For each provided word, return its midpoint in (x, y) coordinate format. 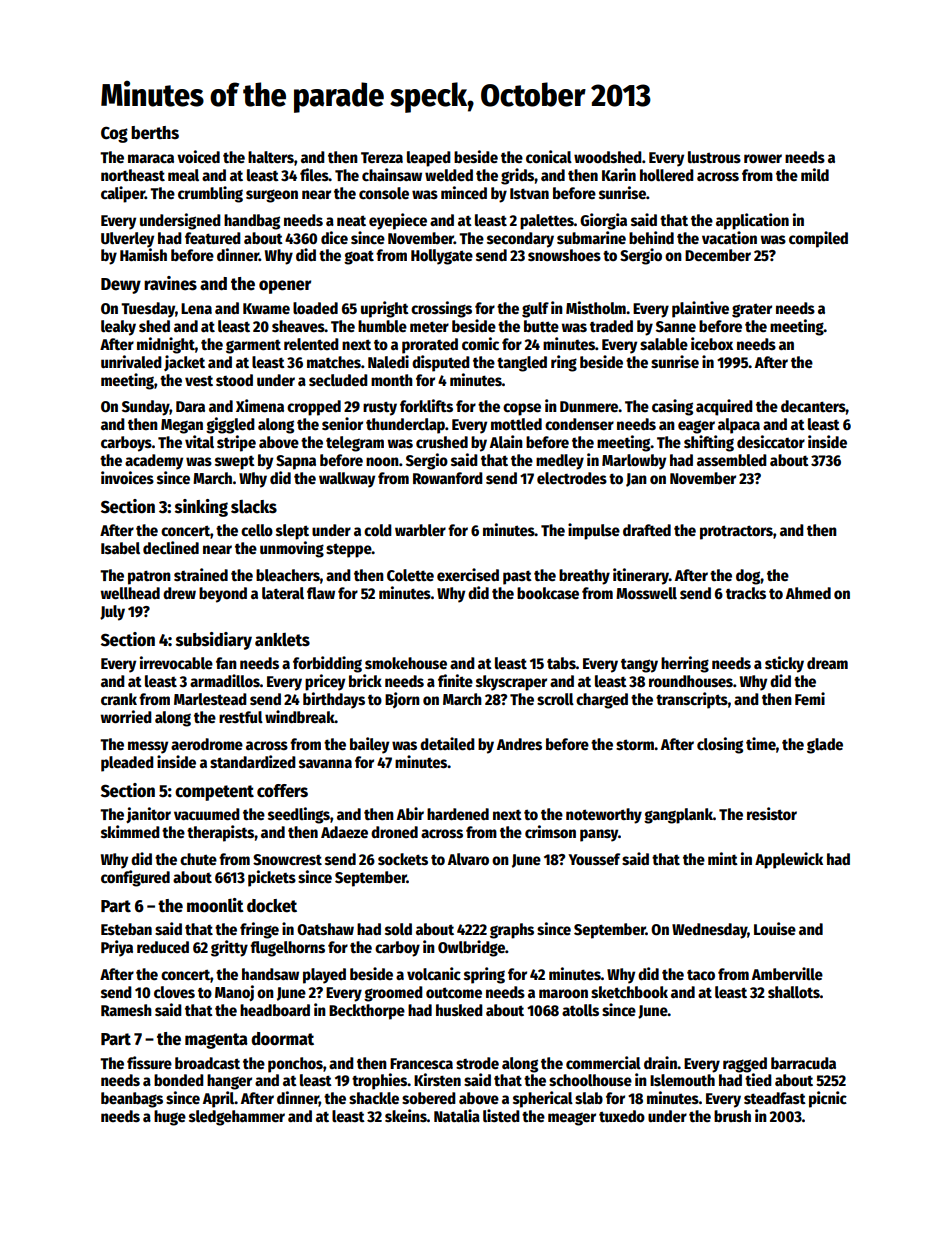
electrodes (572, 478)
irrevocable (176, 663)
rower (763, 159)
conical (549, 157)
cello (257, 530)
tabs (561, 663)
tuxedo (622, 1116)
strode (477, 1063)
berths (155, 133)
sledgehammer (237, 1118)
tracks (746, 593)
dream (827, 663)
